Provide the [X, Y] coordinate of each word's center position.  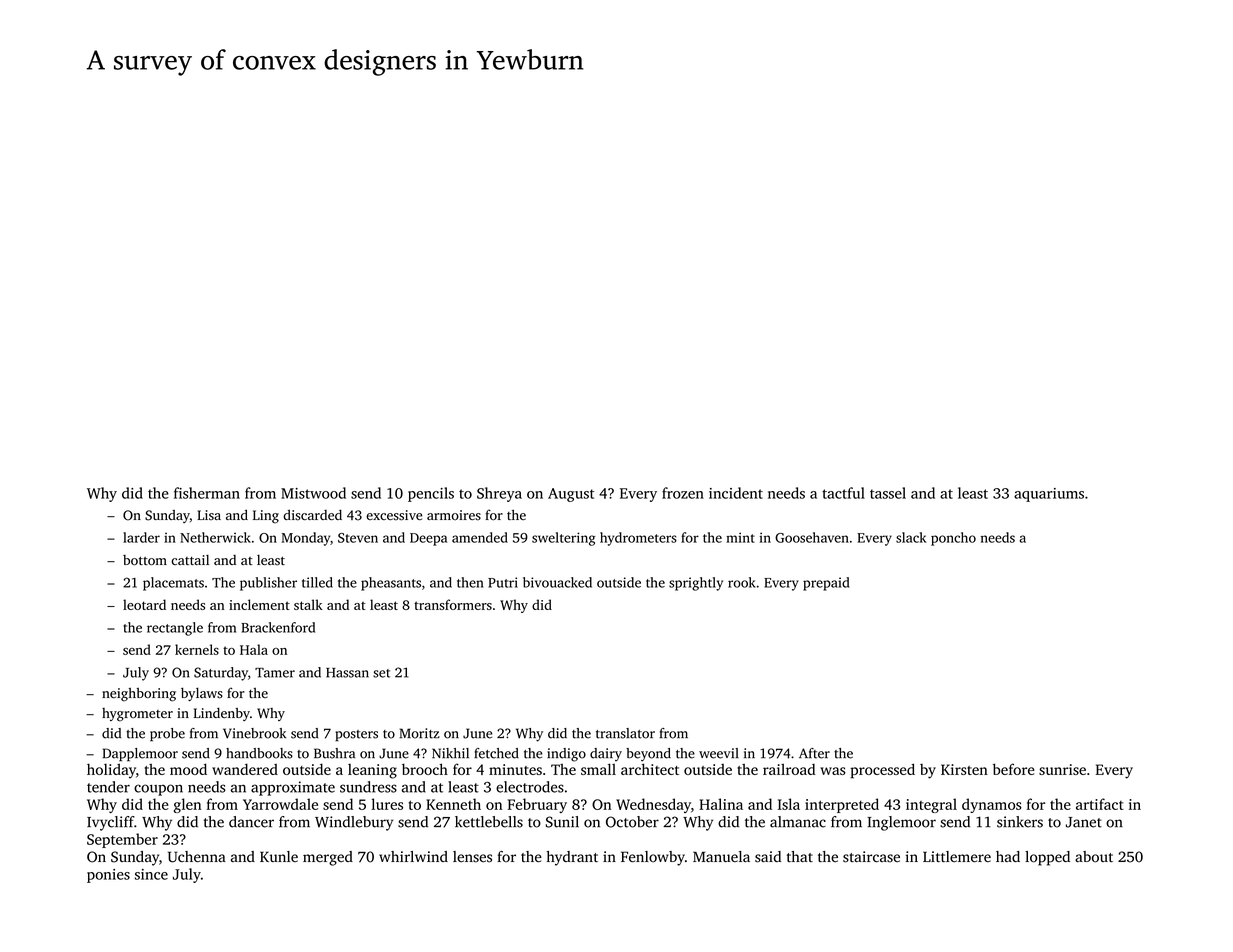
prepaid [826, 584]
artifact [1100, 804]
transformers [453, 604]
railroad [789, 769]
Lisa [209, 515]
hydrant [572, 858]
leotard [144, 604]
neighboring [139, 695]
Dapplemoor [140, 755]
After [814, 753]
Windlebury [354, 823]
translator [625, 733]
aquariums [1049, 495]
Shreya [499, 494]
